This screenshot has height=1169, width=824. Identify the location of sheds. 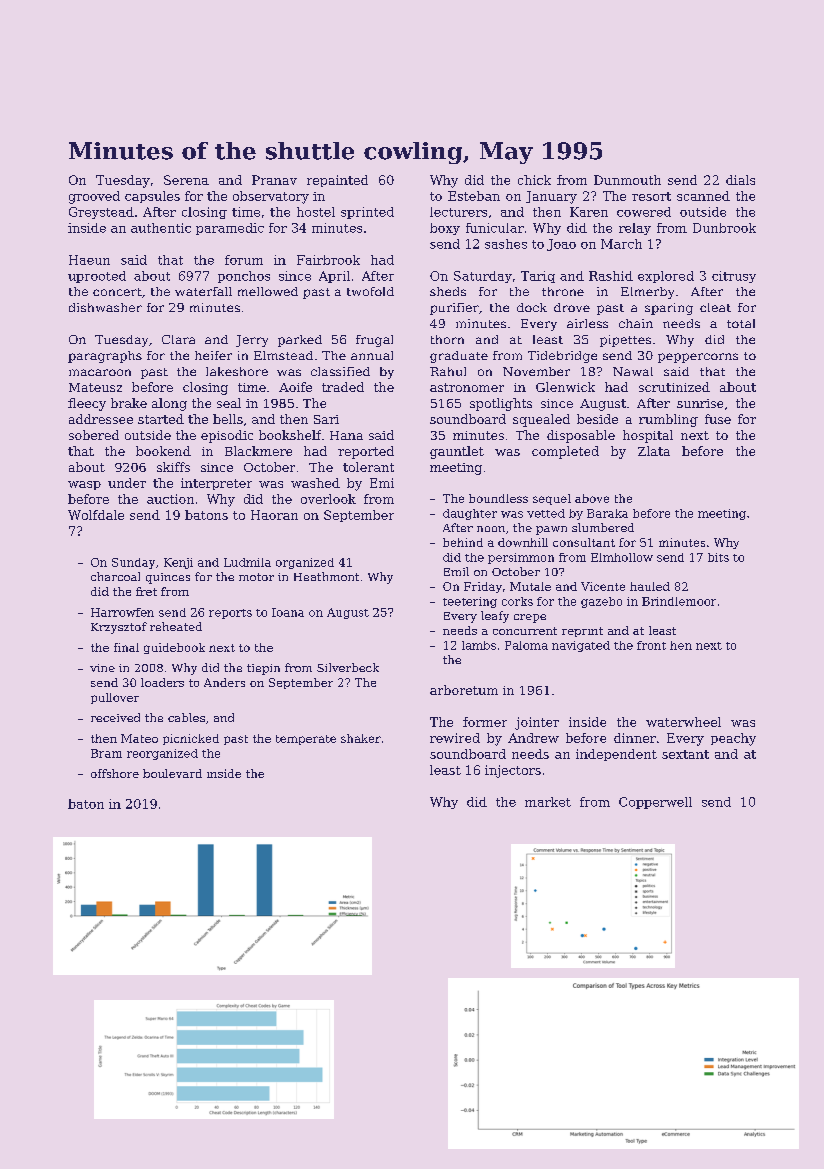
(448, 291).
